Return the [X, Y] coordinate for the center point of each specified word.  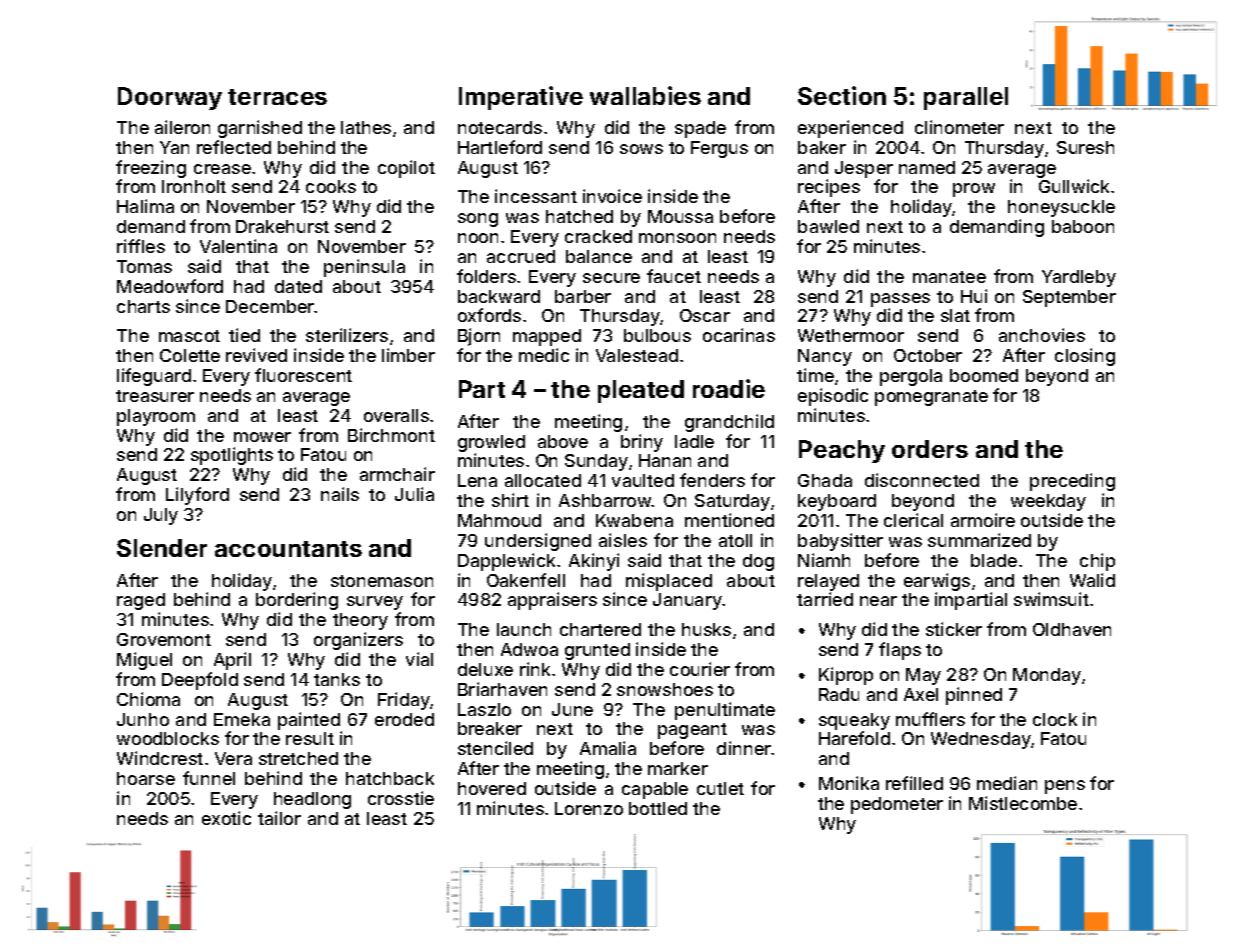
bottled [658, 808]
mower [262, 437]
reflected [234, 147]
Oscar [705, 315]
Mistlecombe [1023, 803]
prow [974, 190]
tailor [279, 818]
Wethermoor [851, 335]
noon [478, 238]
